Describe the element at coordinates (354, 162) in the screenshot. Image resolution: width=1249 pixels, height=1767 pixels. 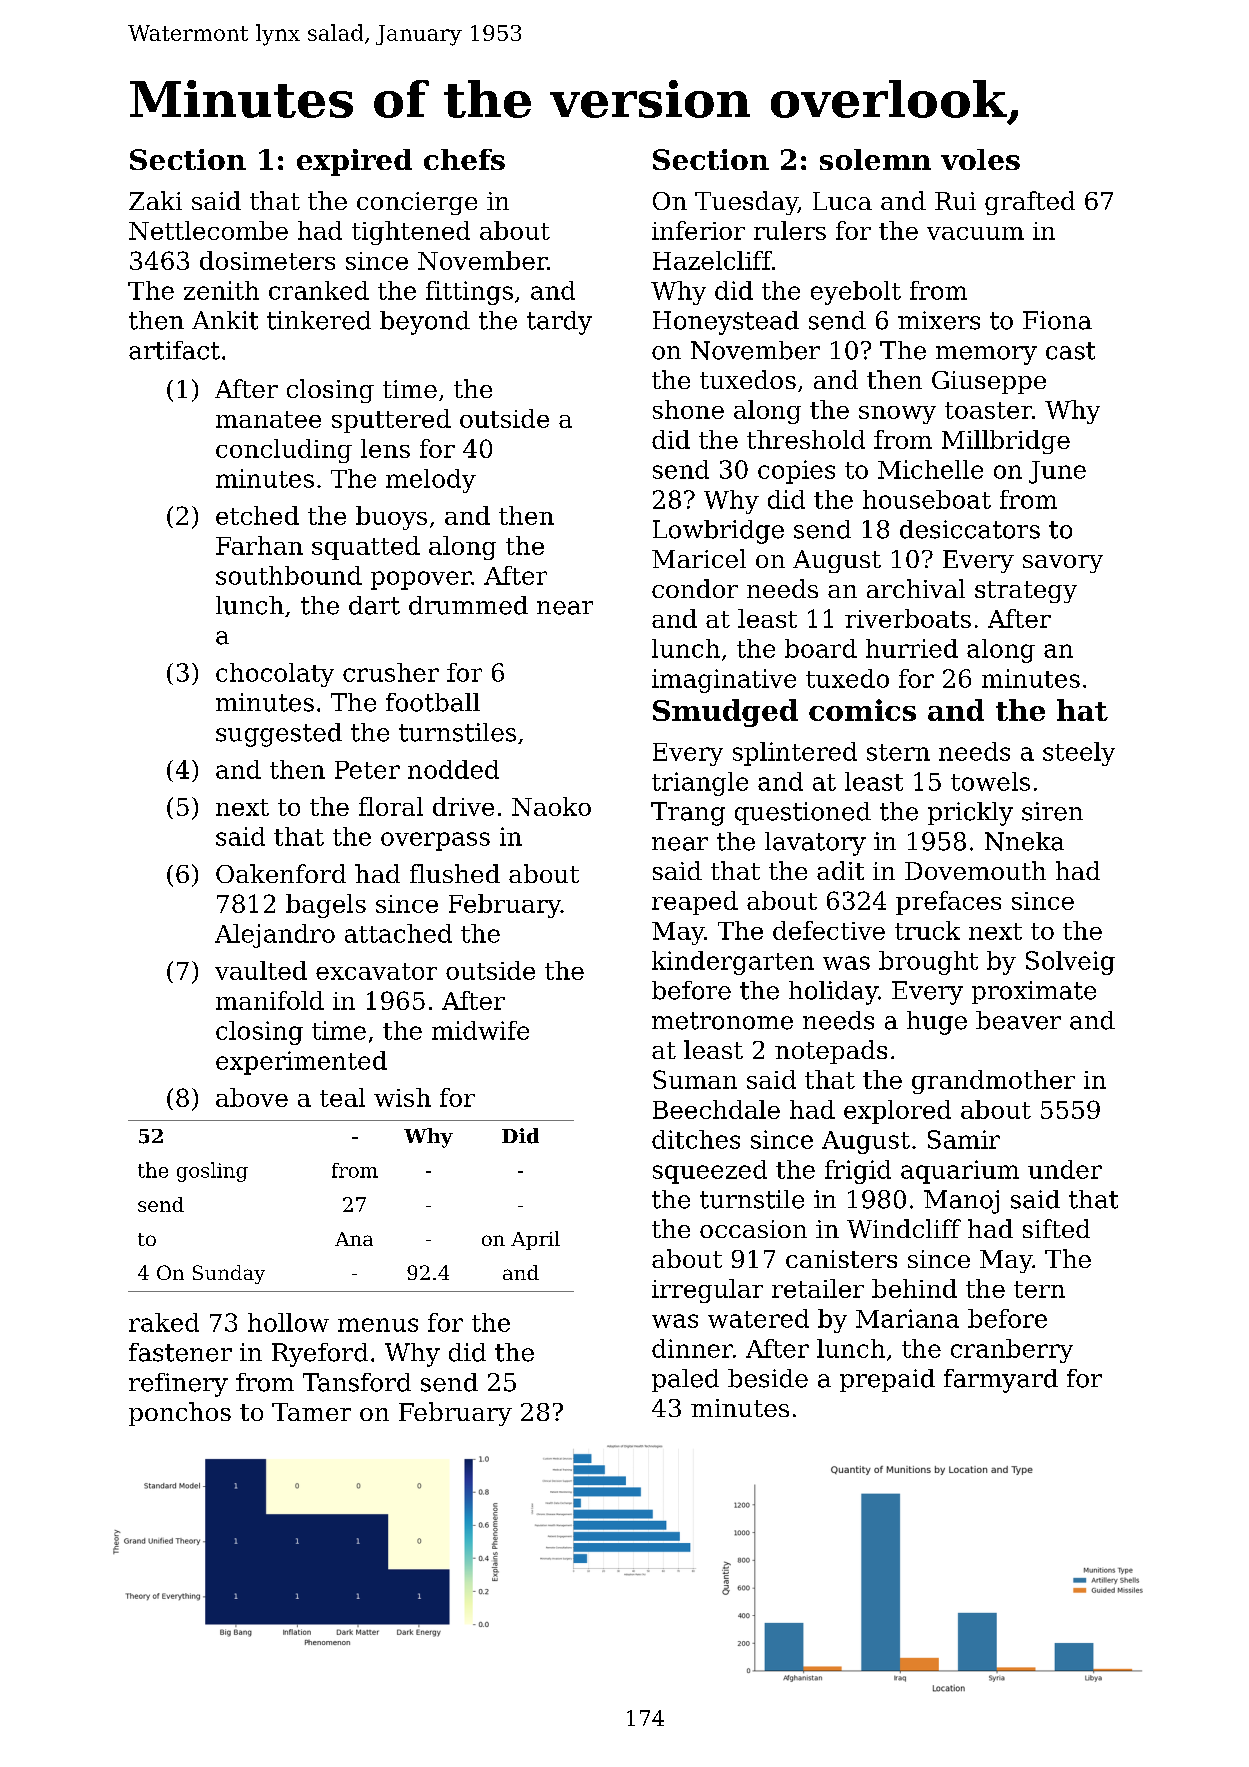
I see `expired` at that location.
